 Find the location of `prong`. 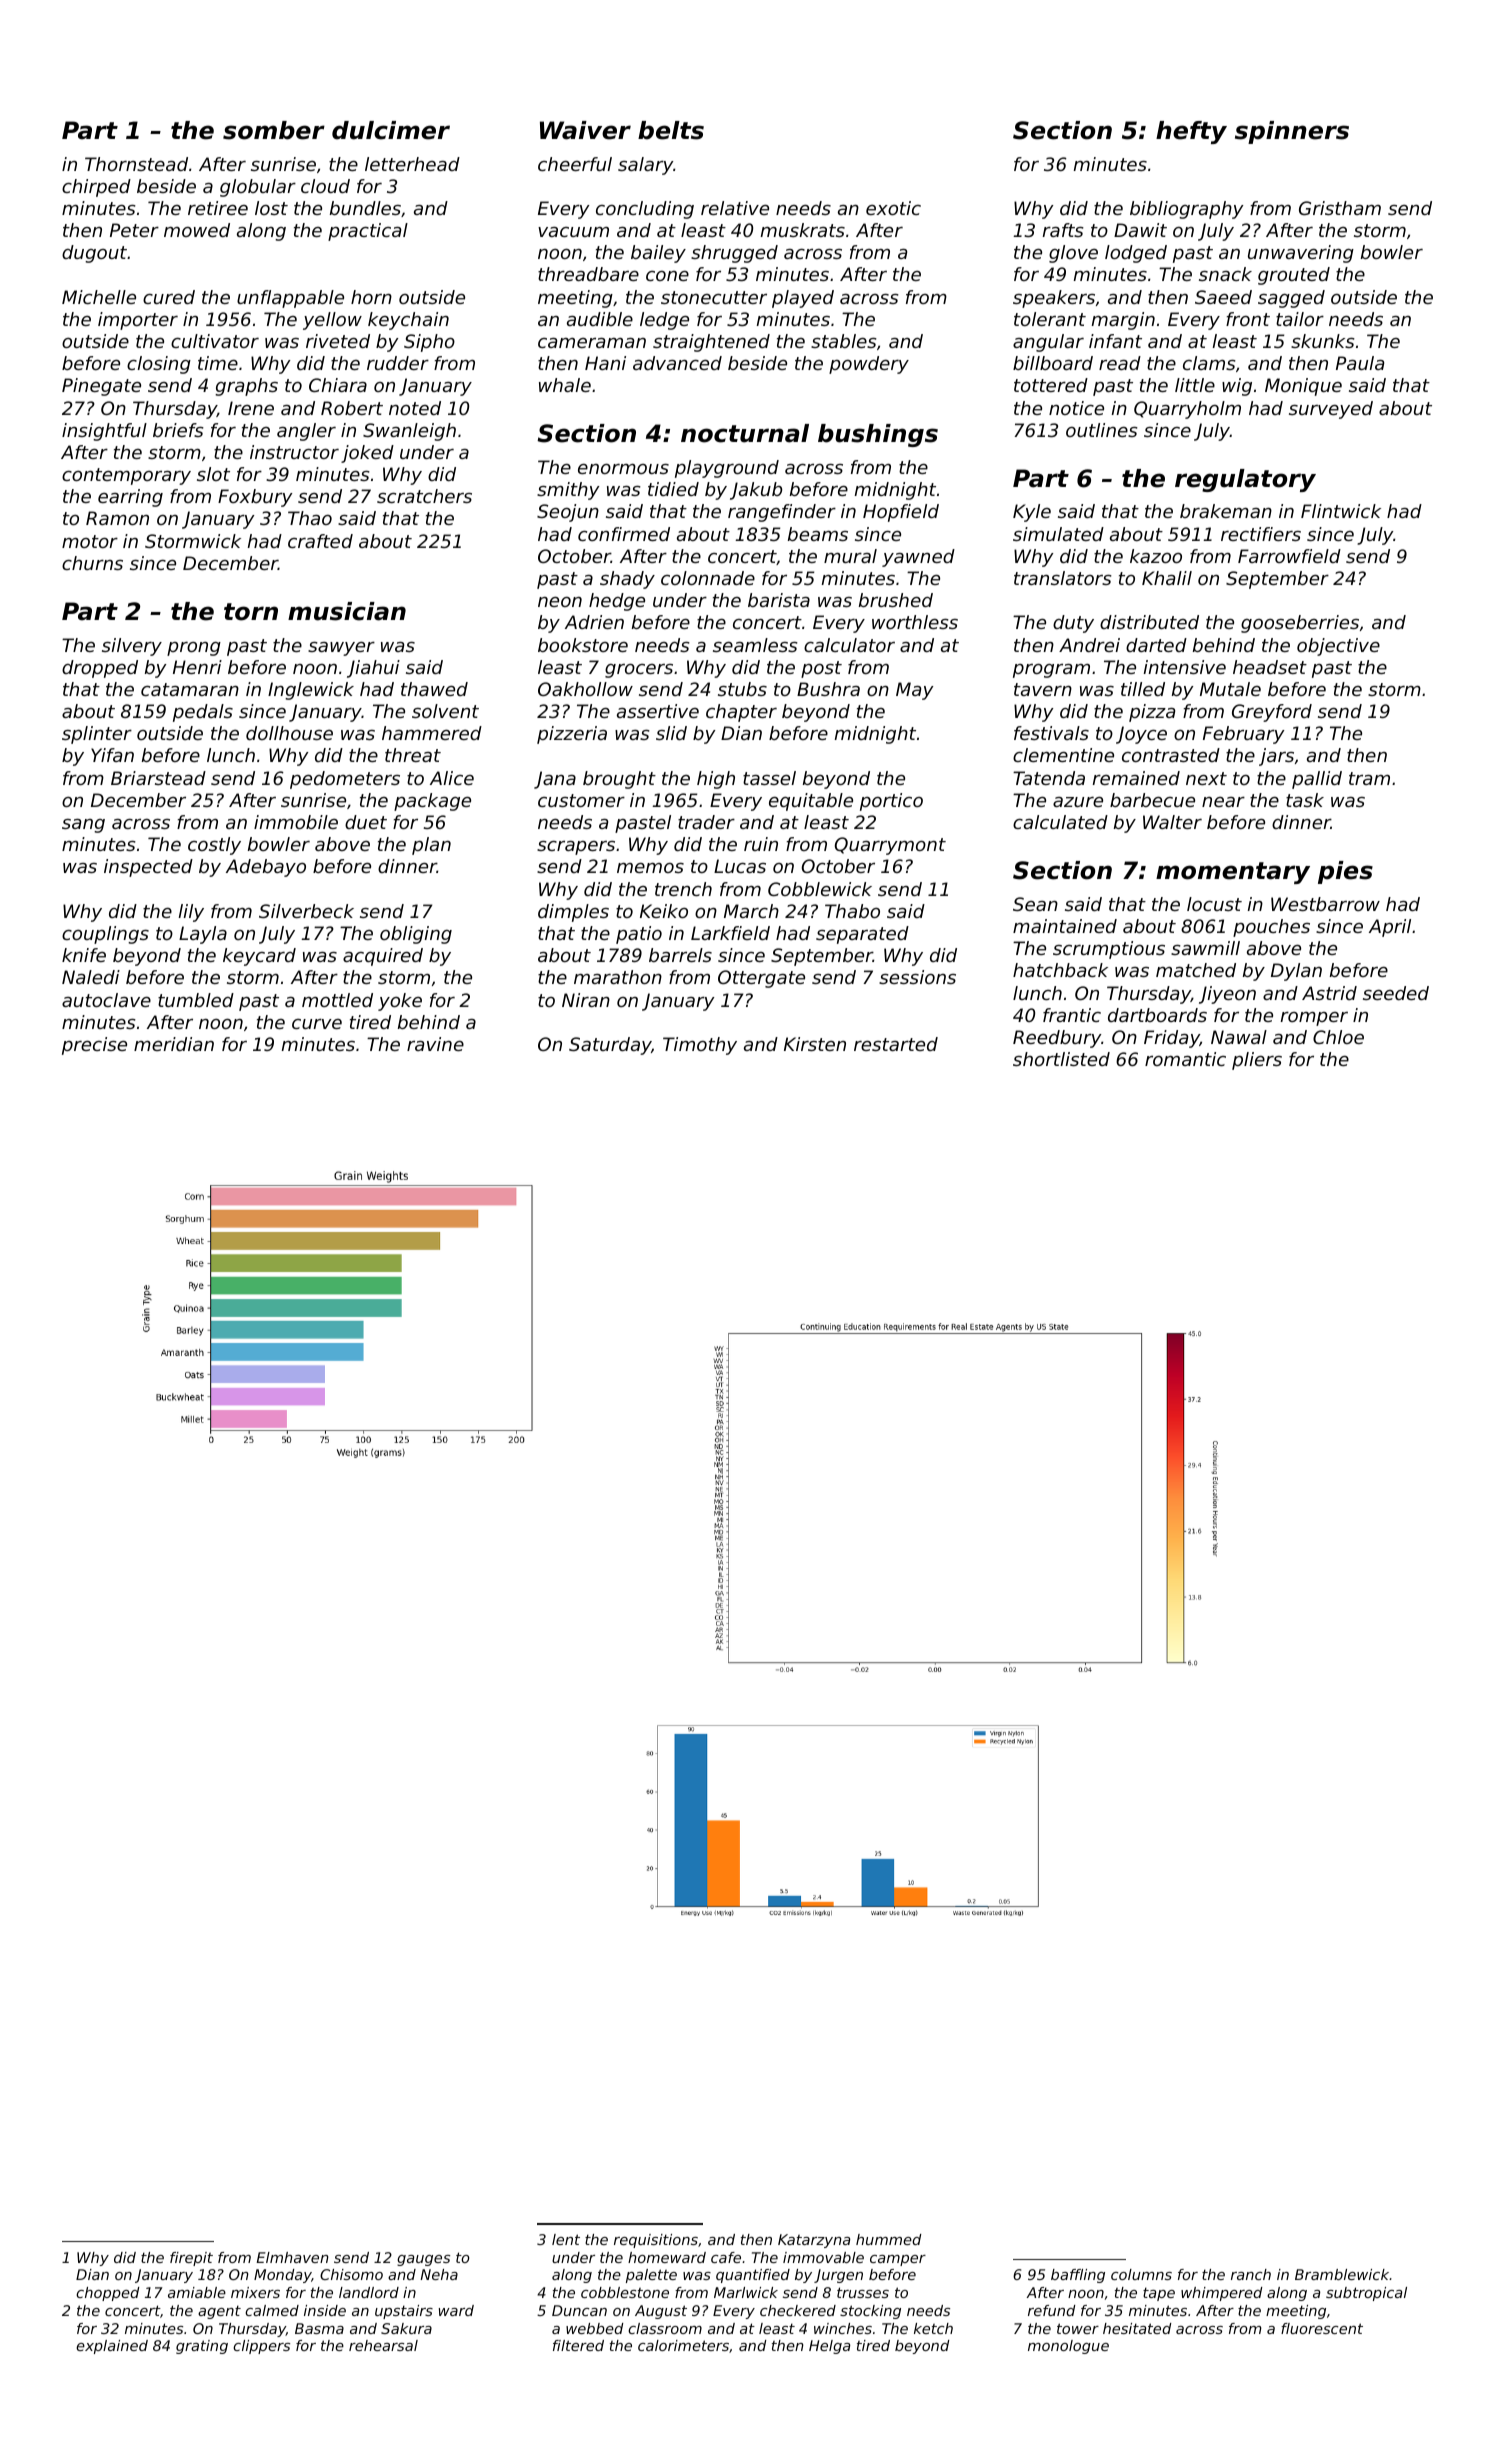

prong is located at coordinates (194, 649).
